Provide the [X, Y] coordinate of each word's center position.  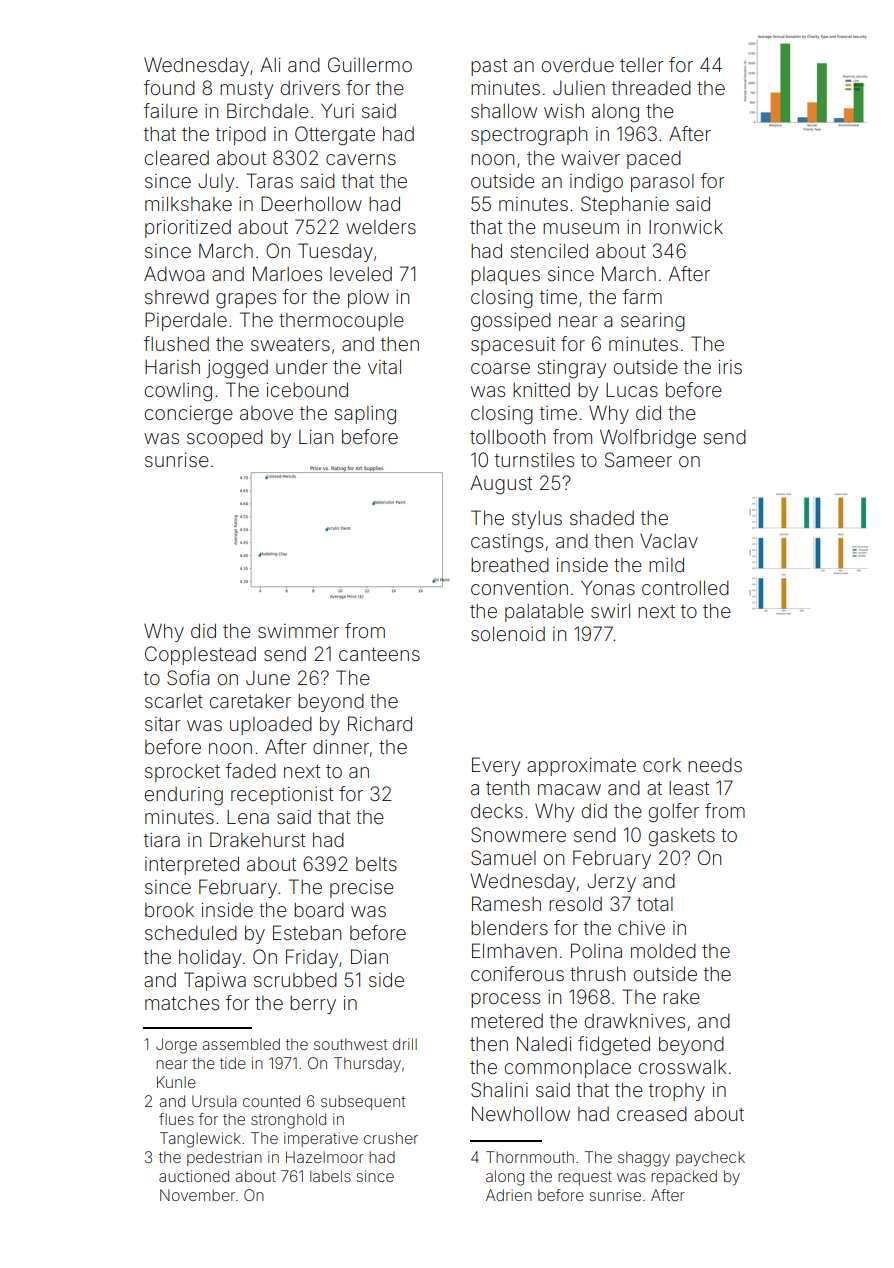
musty [246, 90]
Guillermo [370, 64]
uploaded [271, 726]
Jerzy [611, 883]
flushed [176, 343]
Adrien [509, 1195]
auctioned [194, 1176]
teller [642, 65]
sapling [365, 415]
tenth [507, 788]
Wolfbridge [648, 439]
